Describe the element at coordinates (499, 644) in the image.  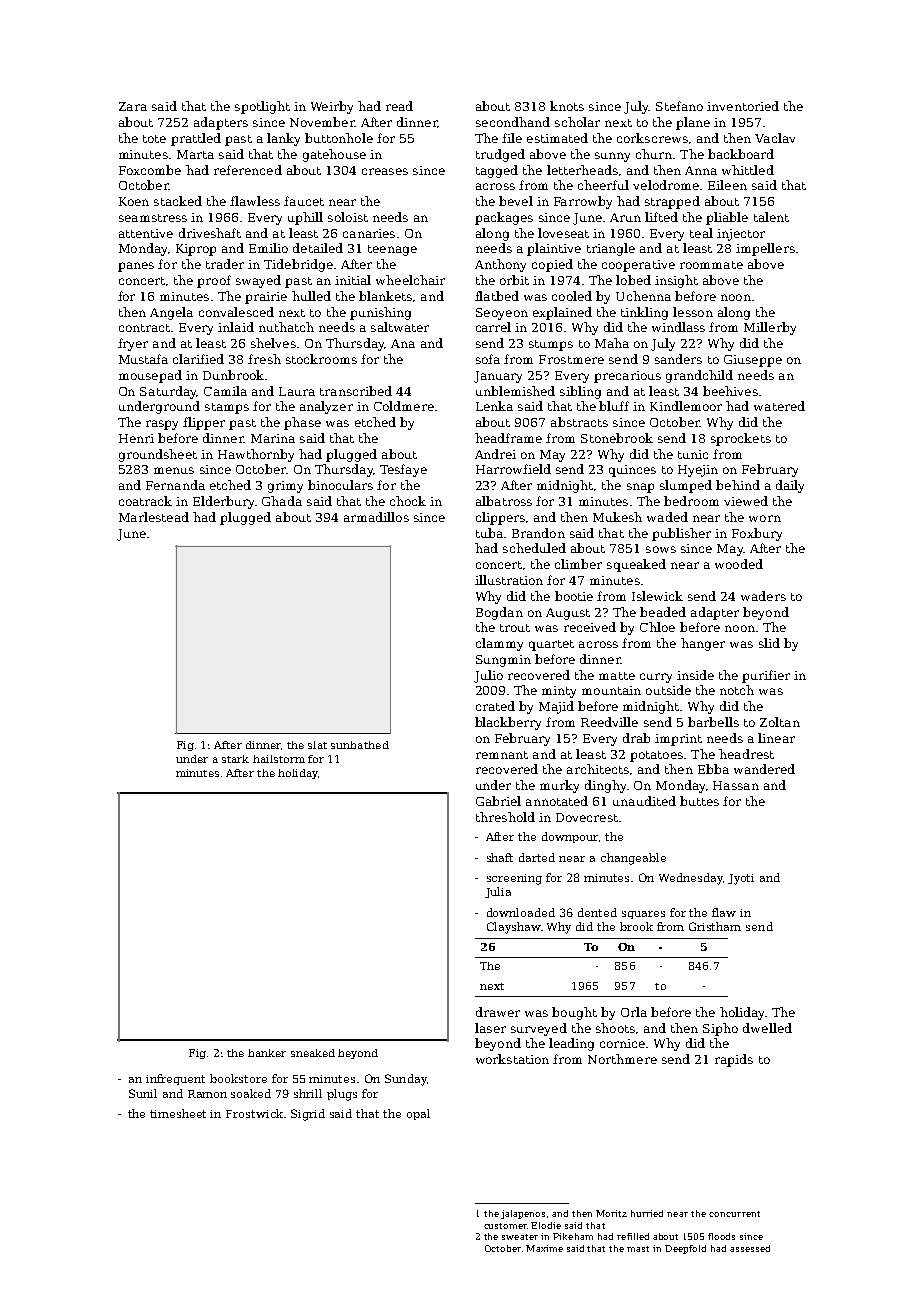
I see `clammy` at that location.
